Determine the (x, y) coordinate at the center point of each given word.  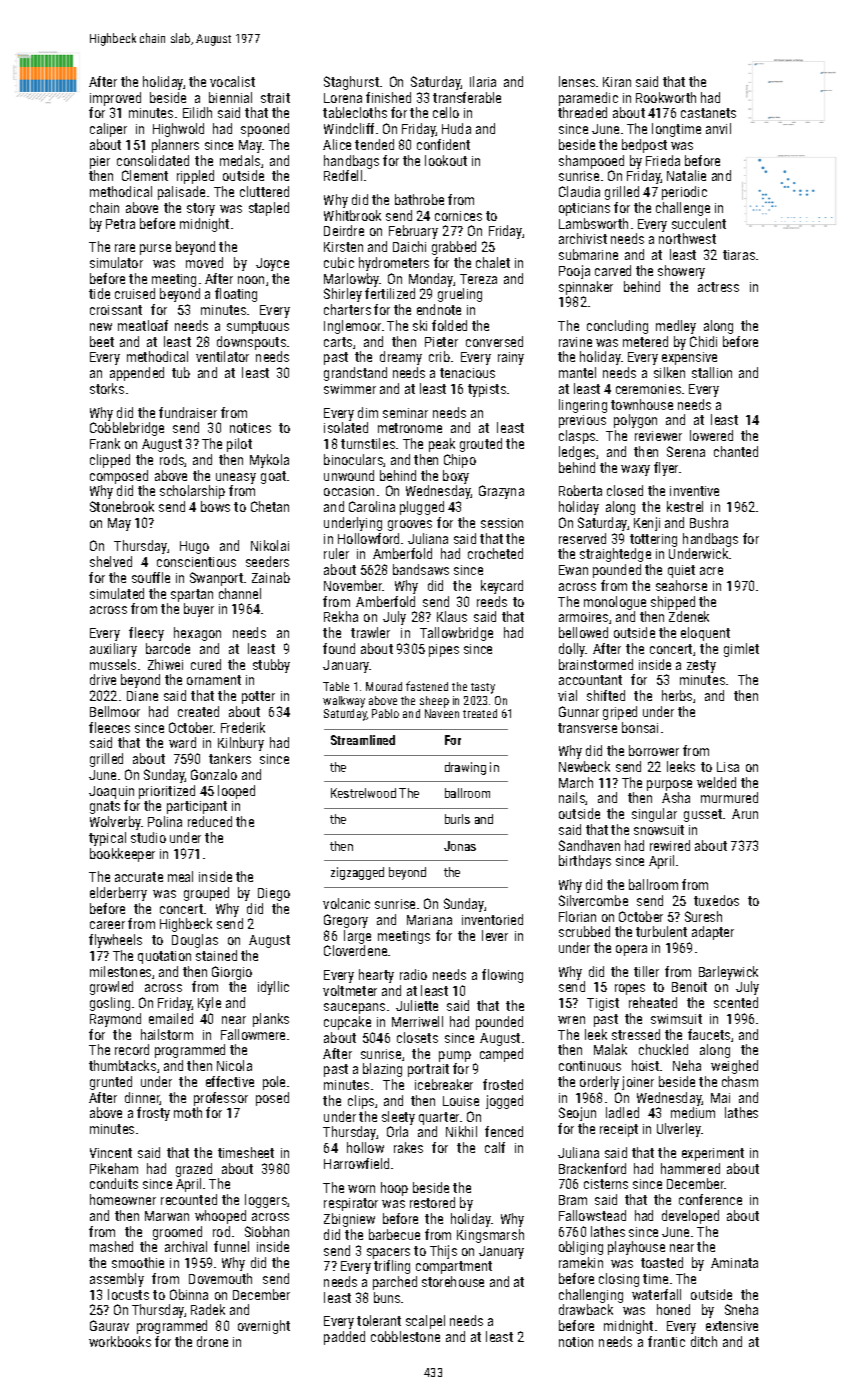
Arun (745, 814)
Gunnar (579, 711)
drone (212, 1341)
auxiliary (113, 650)
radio (413, 974)
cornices (458, 216)
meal (180, 876)
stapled (269, 209)
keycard (502, 587)
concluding (617, 327)
